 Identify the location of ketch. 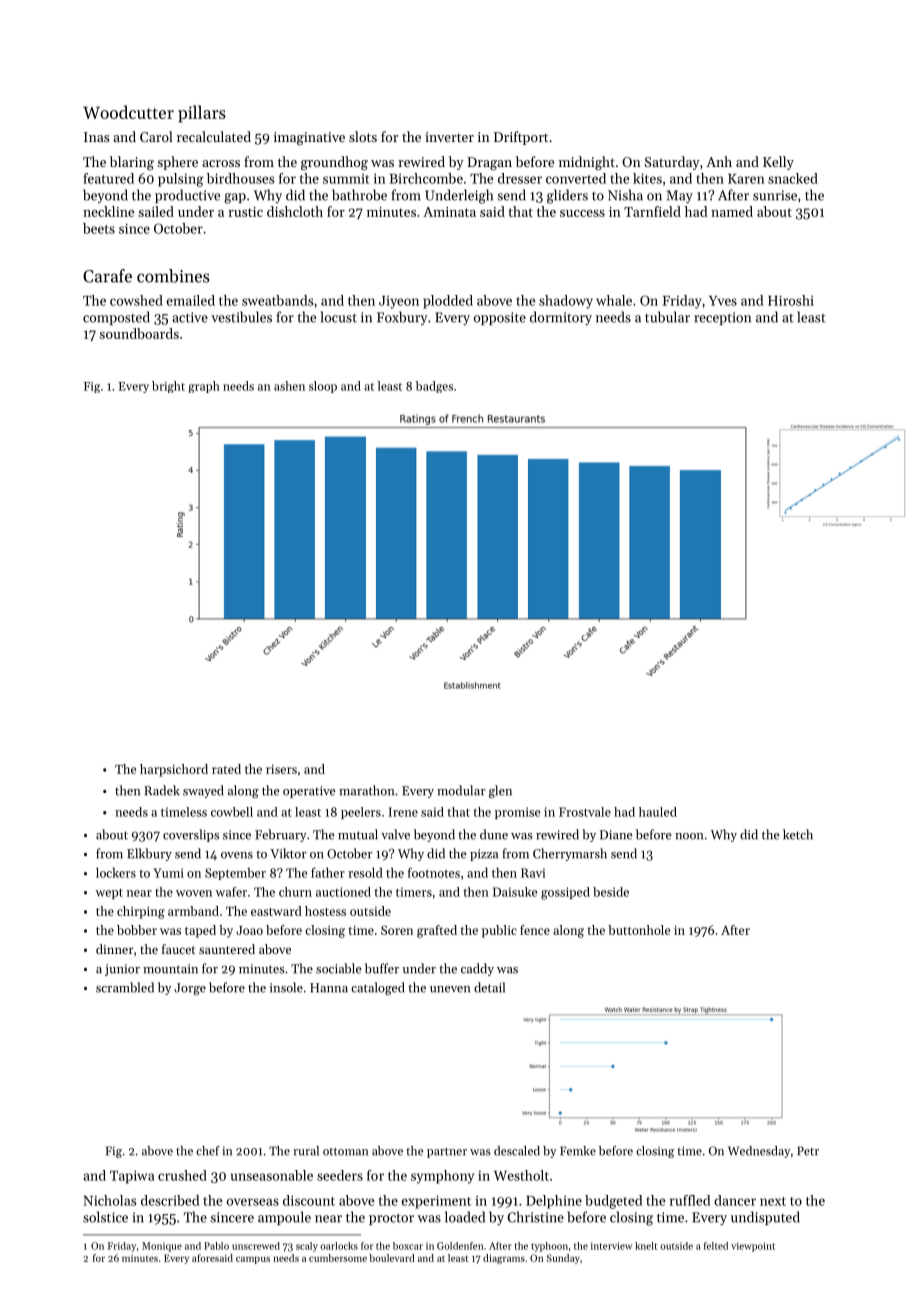
(798, 834).
